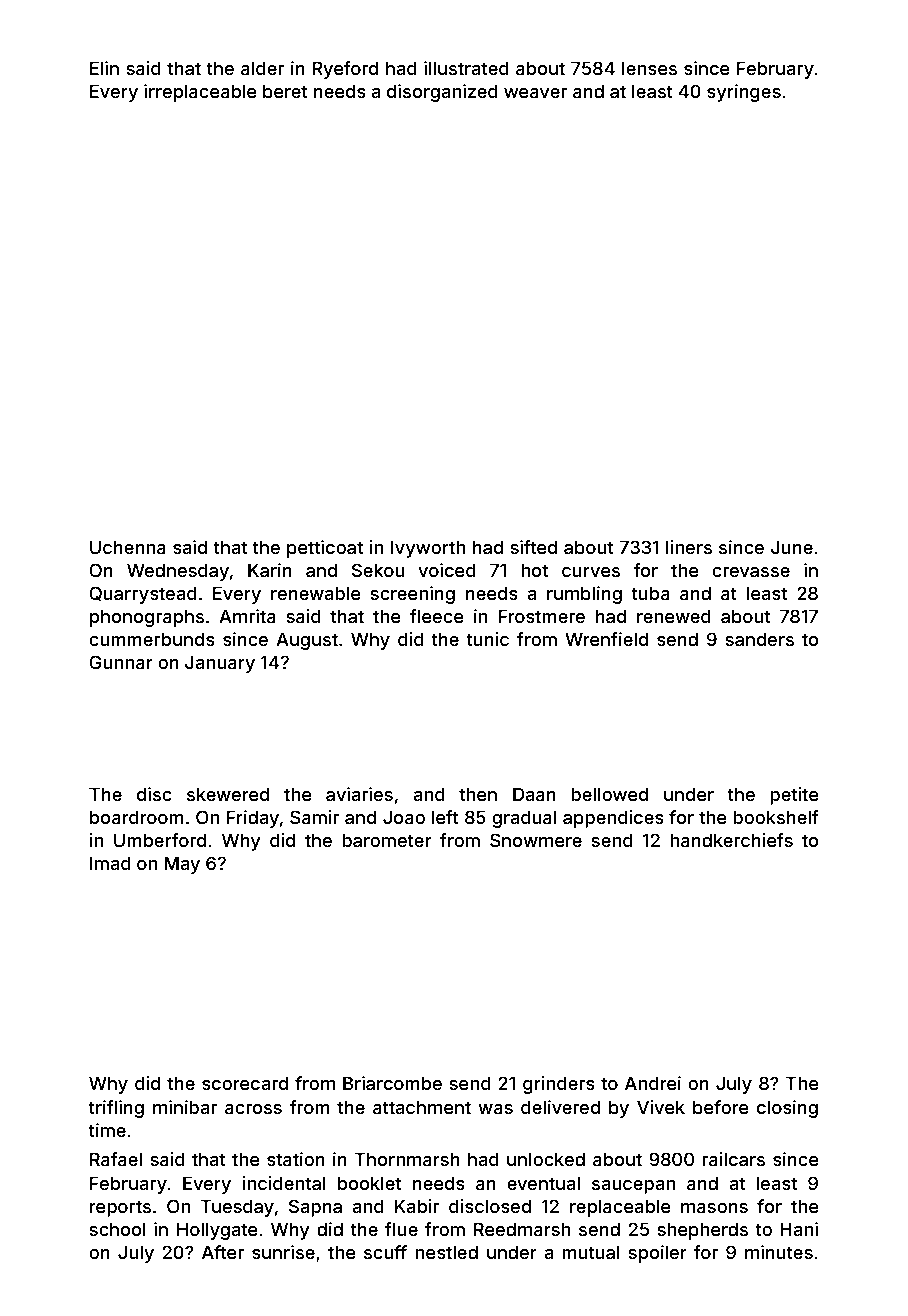  What do you see at coordinates (385, 1252) in the document?
I see `scuff` at bounding box center [385, 1252].
